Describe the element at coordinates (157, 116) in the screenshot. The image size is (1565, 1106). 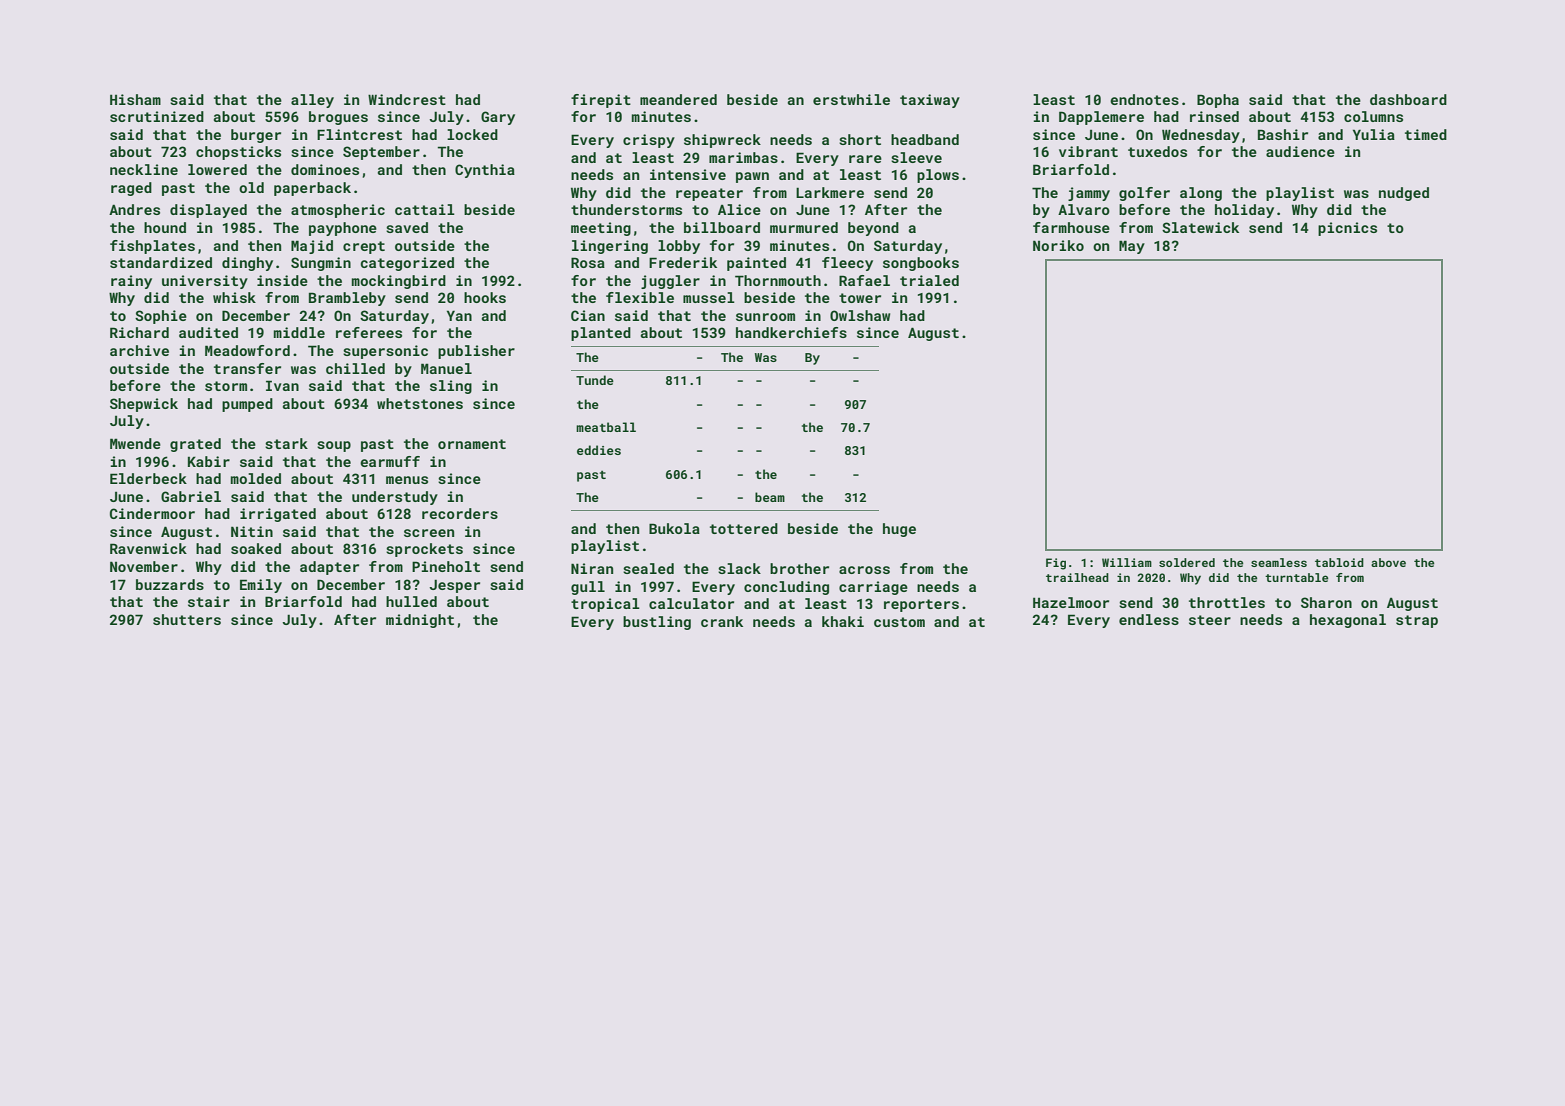
I see `scrutinized` at that location.
